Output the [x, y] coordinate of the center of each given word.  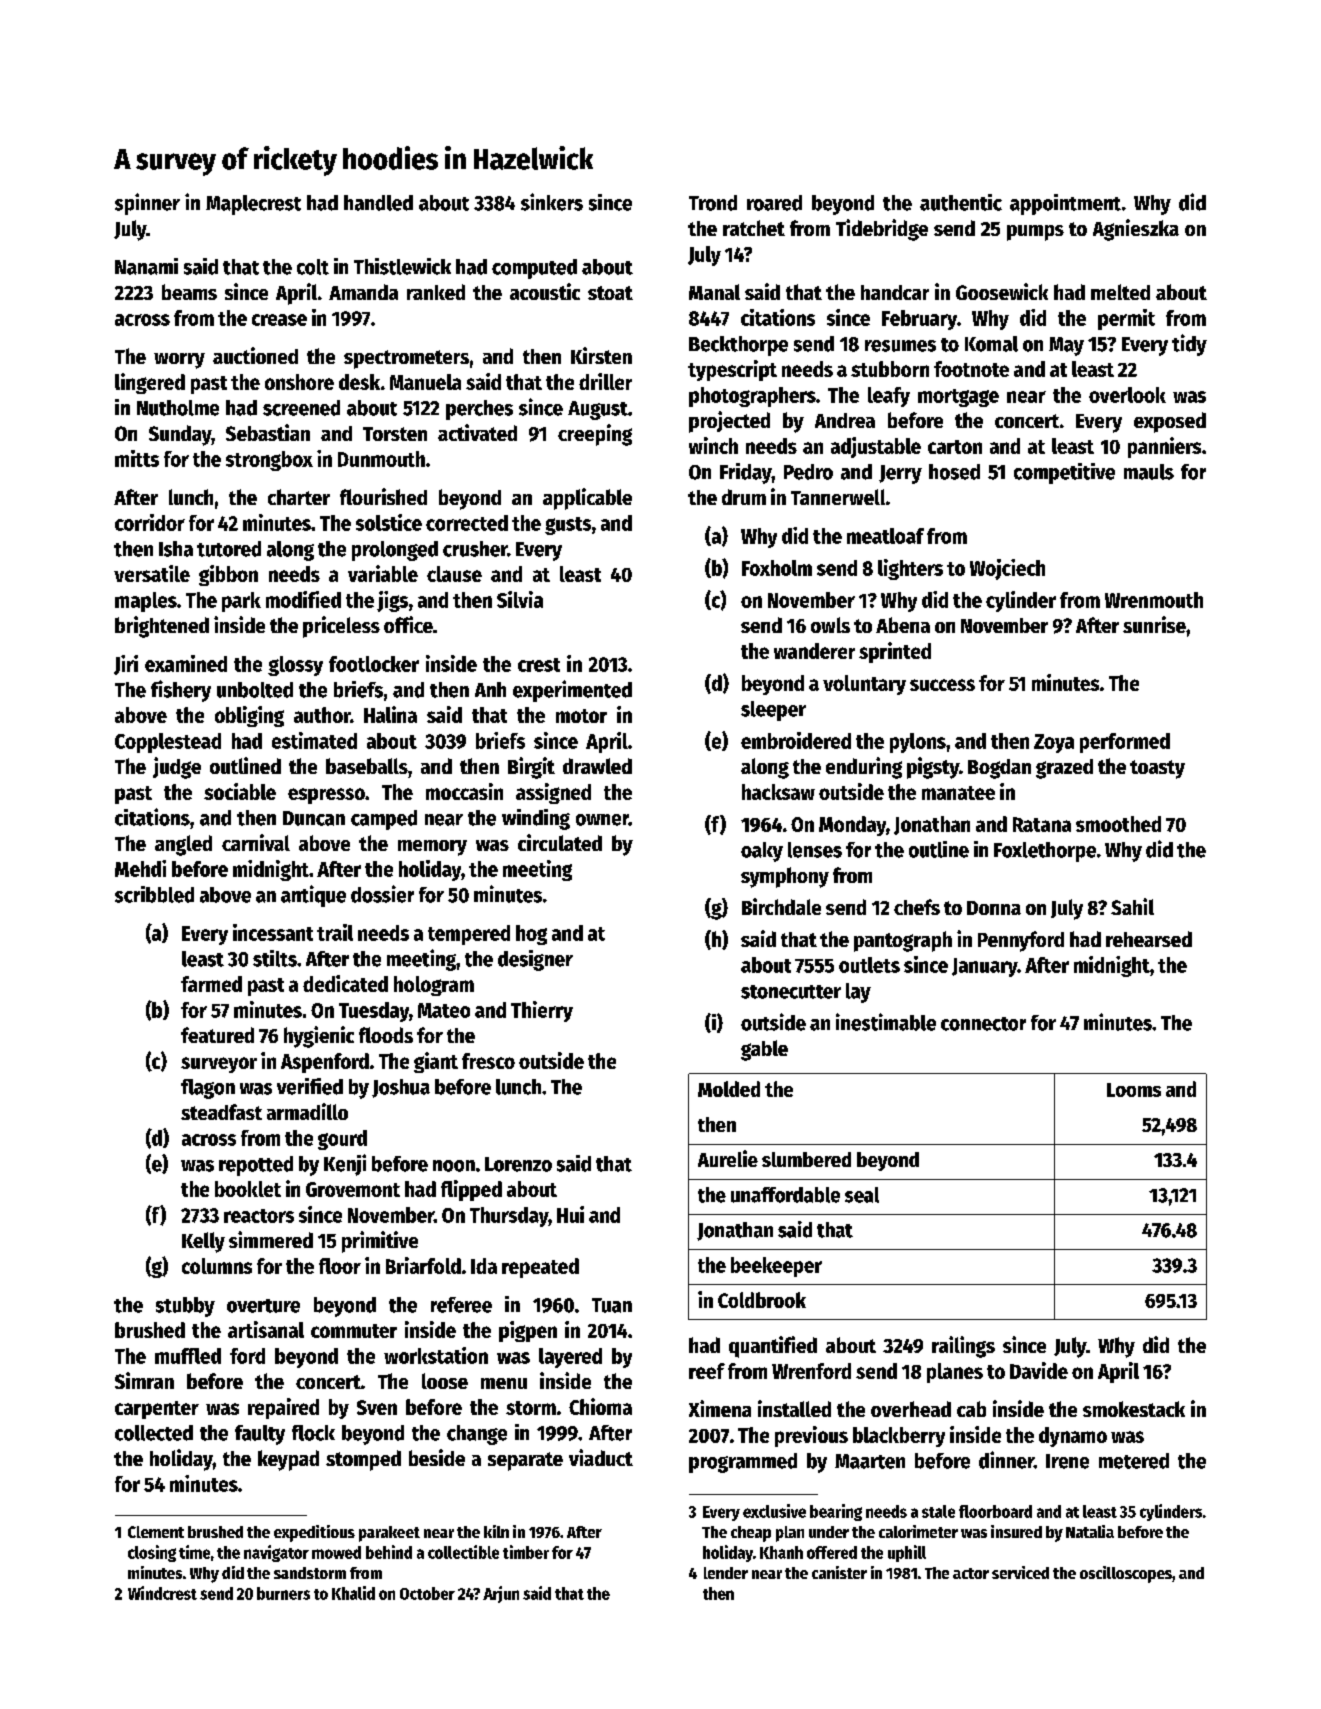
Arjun [501, 1594]
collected [154, 1433]
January [985, 967]
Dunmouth [381, 459]
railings [963, 1347]
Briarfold [423, 1265]
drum [744, 497]
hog [531, 935]
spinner [147, 204]
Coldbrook [762, 1300]
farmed [211, 984]
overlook [1127, 395]
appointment [1065, 204]
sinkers [552, 202]
